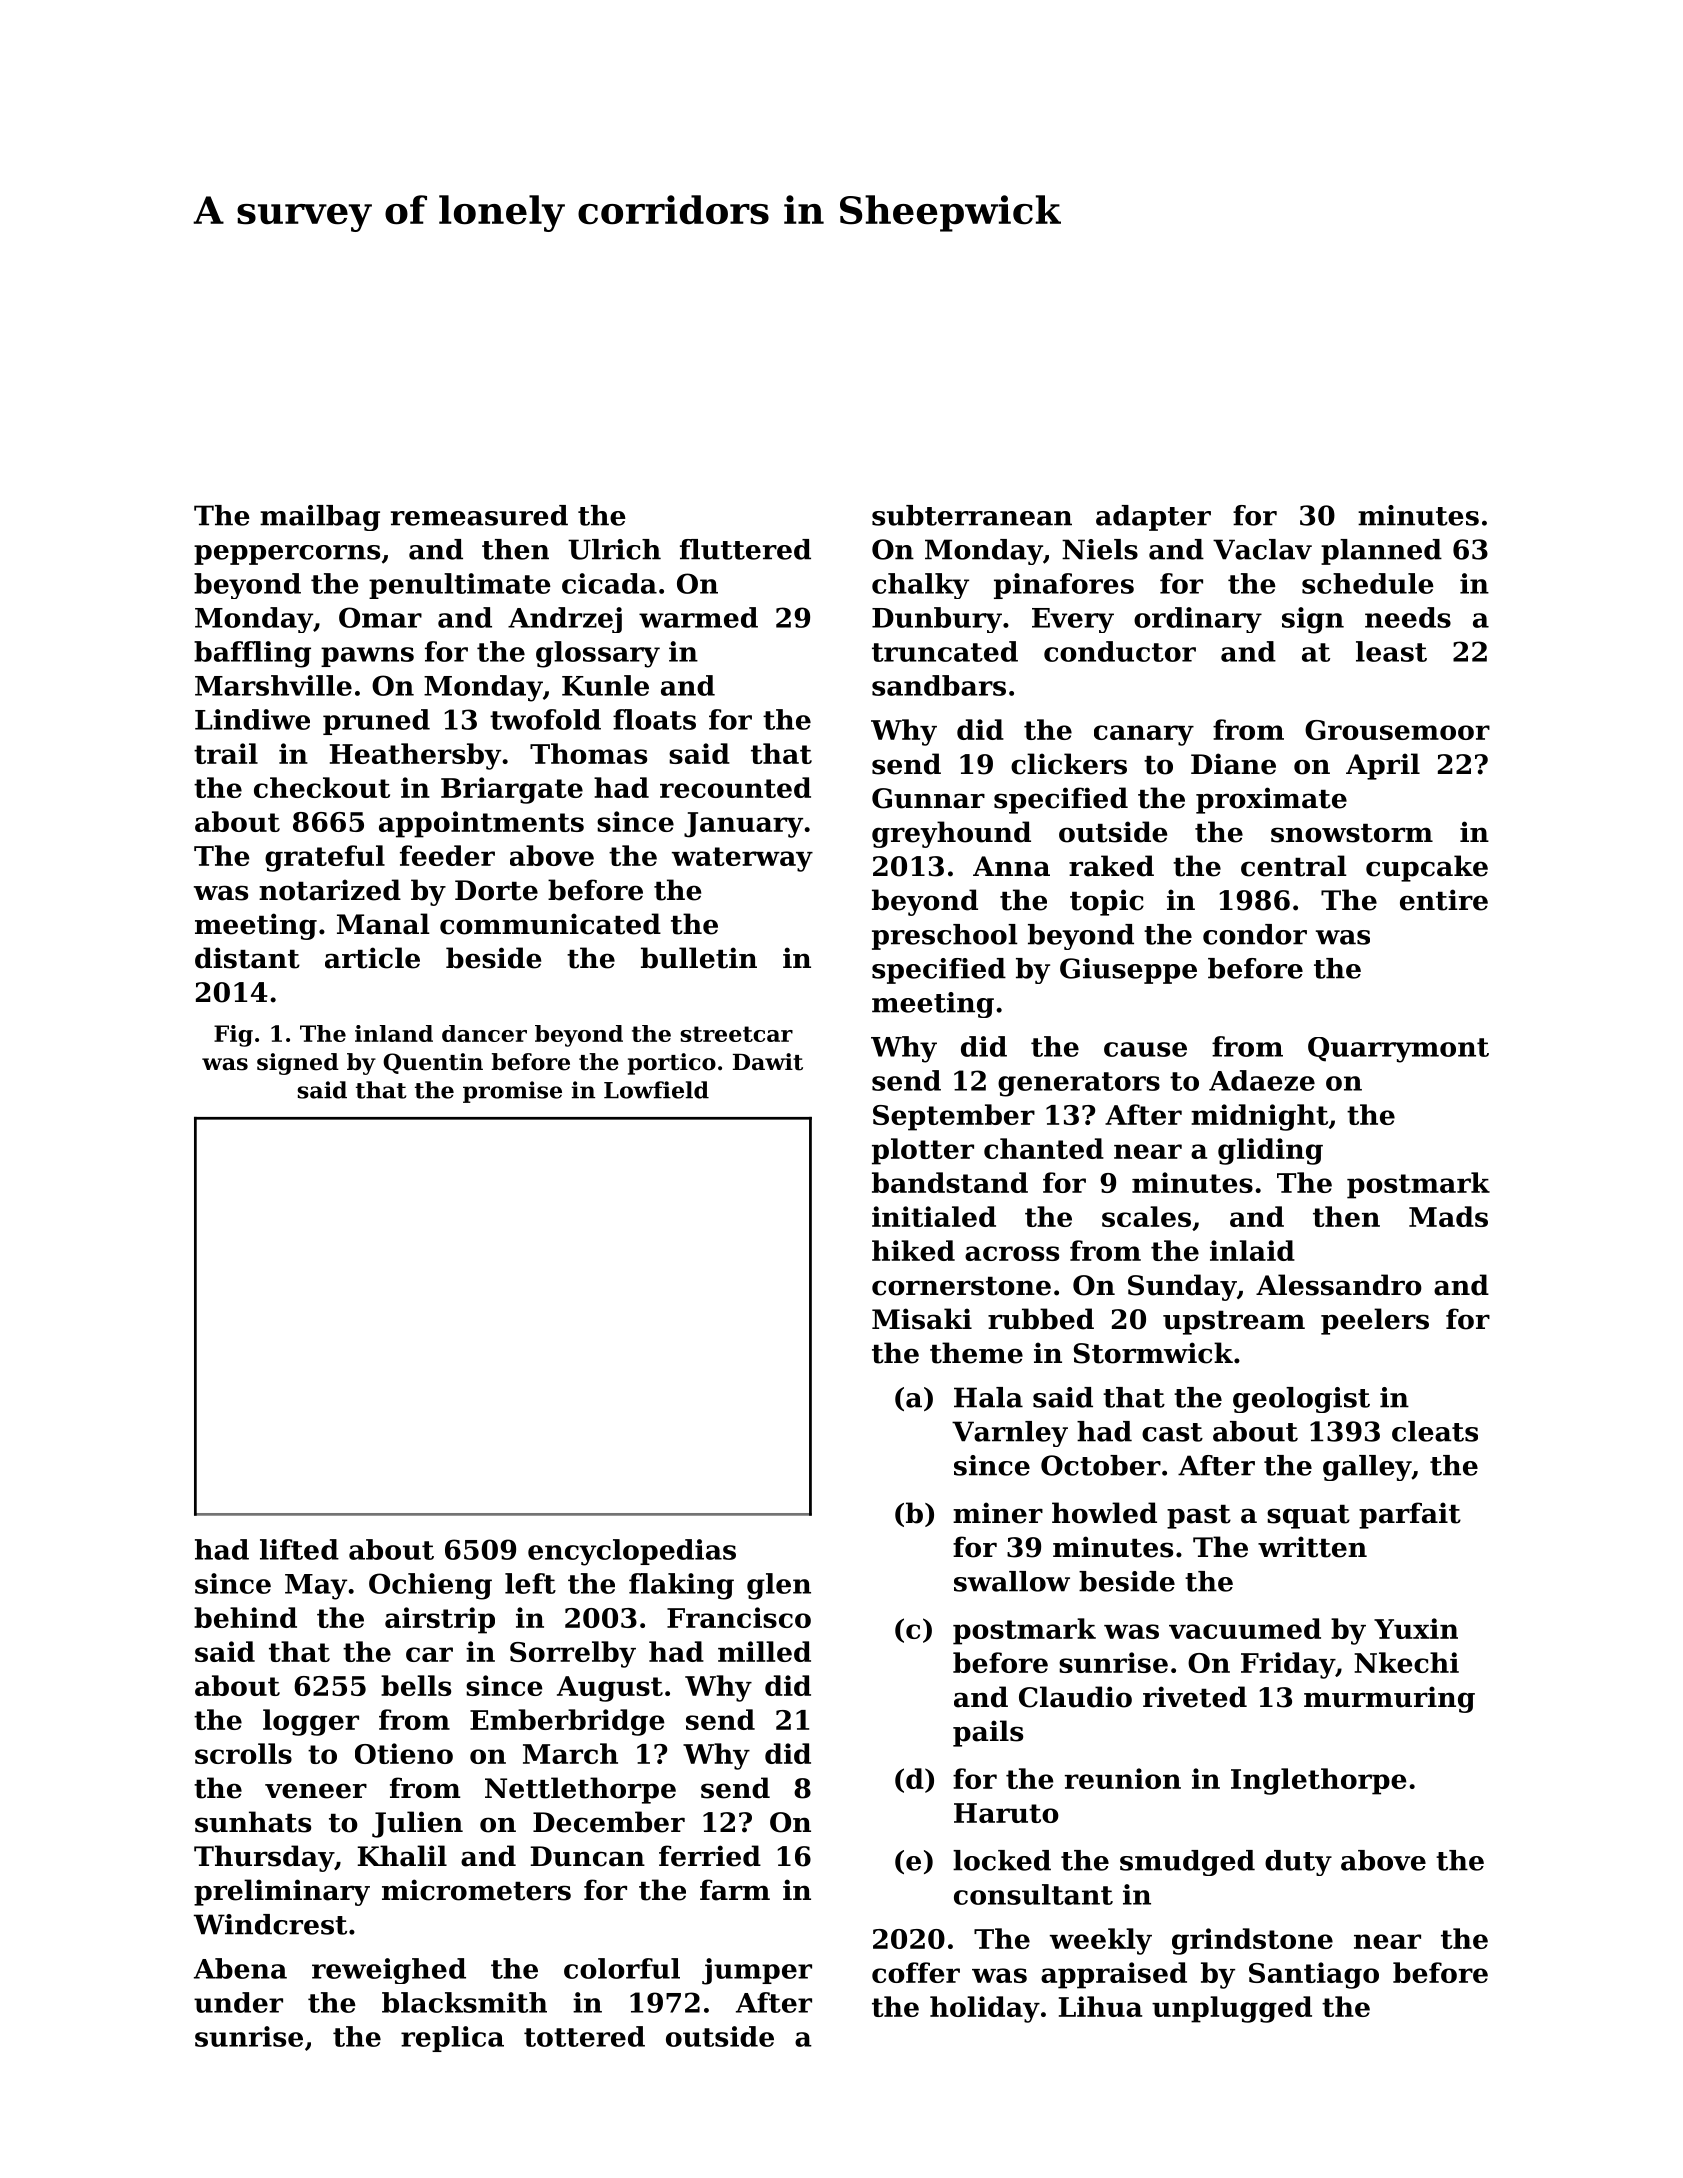 The width and height of the screenshot is (1683, 2178). What do you see at coordinates (1319, 1781) in the screenshot?
I see `Inglethorpe` at bounding box center [1319, 1781].
